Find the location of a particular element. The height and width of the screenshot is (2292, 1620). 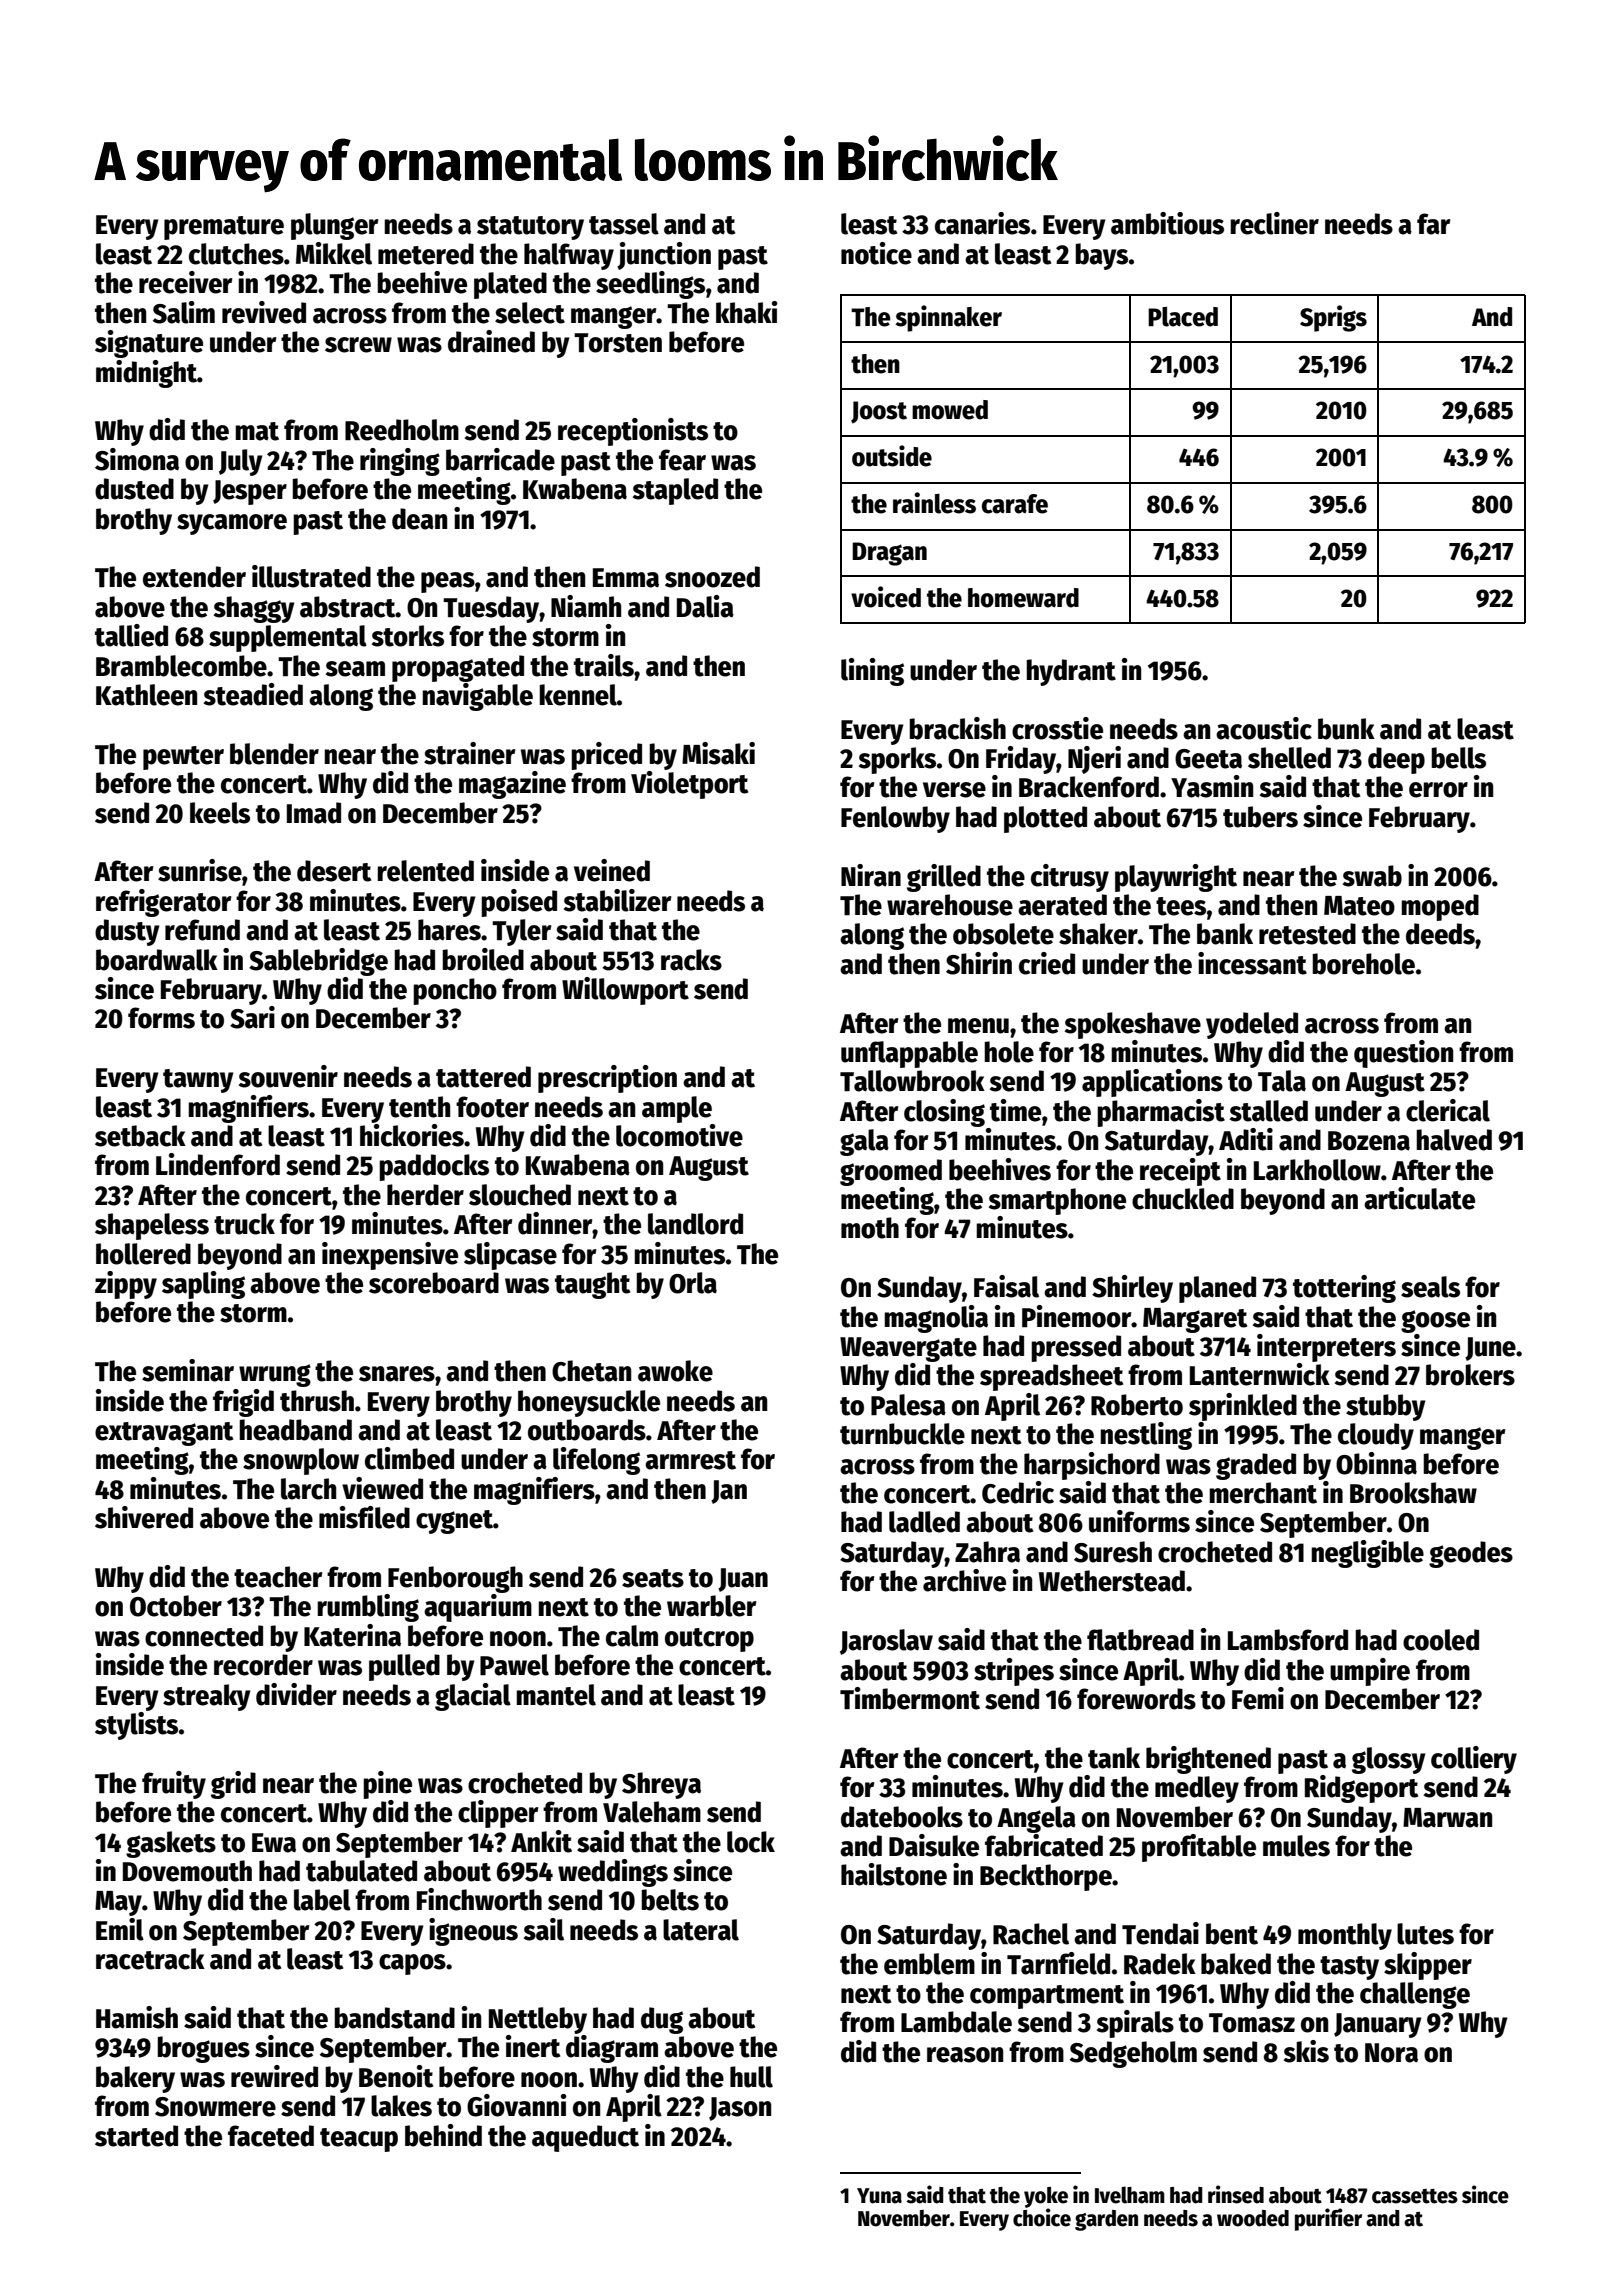

turnbuckle is located at coordinates (902, 1434).
